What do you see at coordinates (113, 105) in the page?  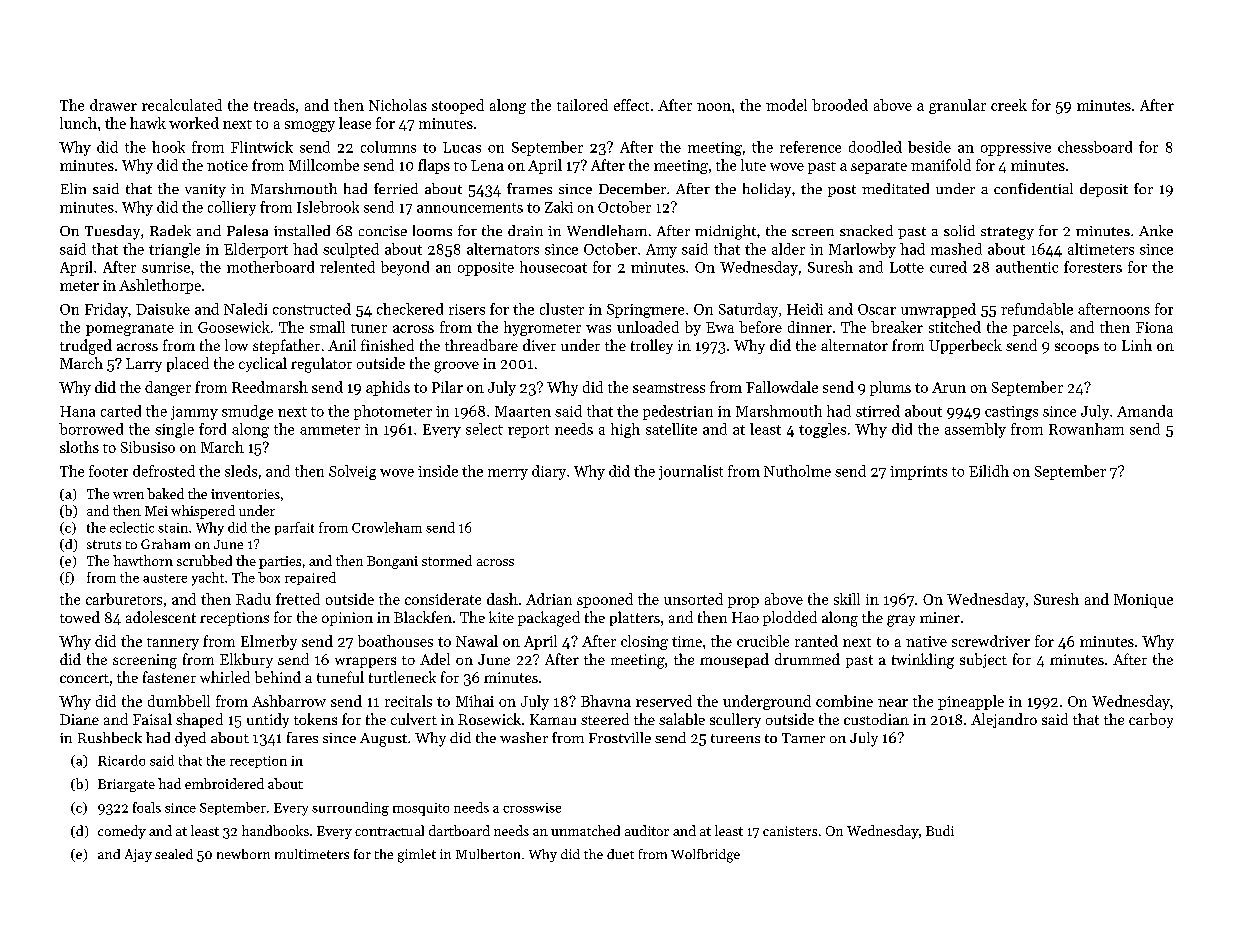 I see `drawer` at bounding box center [113, 105].
